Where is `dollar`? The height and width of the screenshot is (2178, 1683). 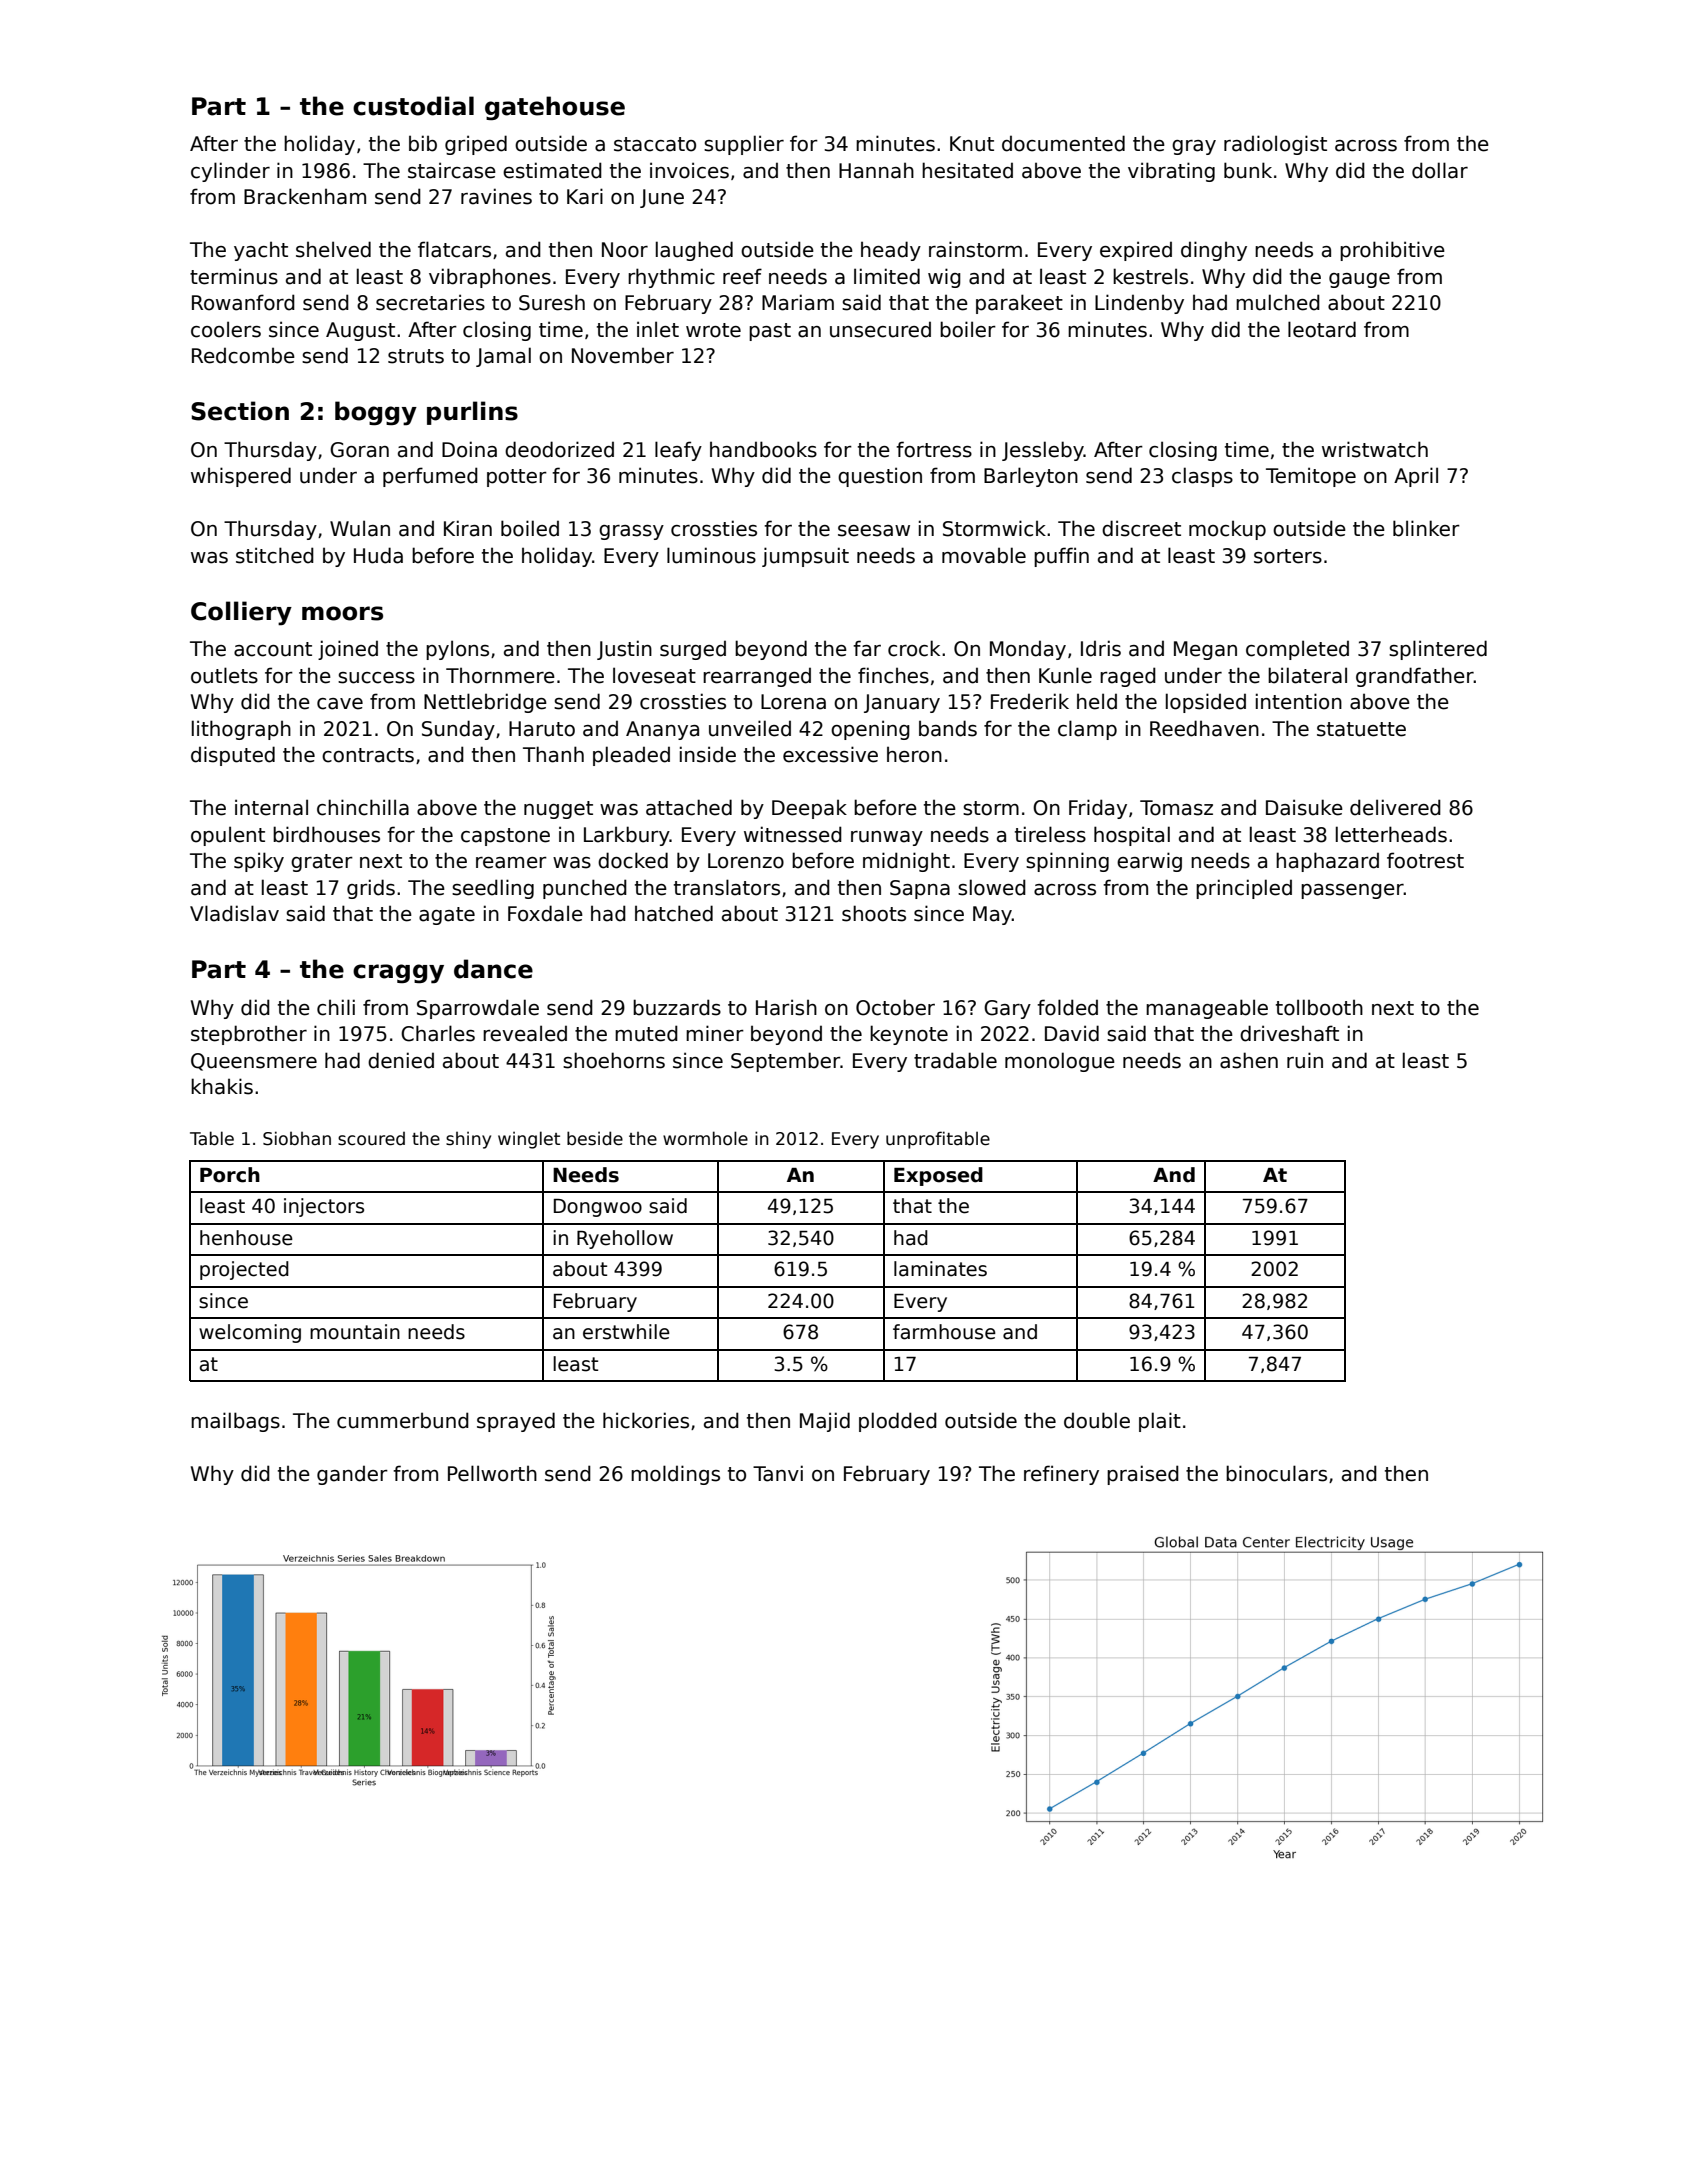 dollar is located at coordinates (1440, 170).
